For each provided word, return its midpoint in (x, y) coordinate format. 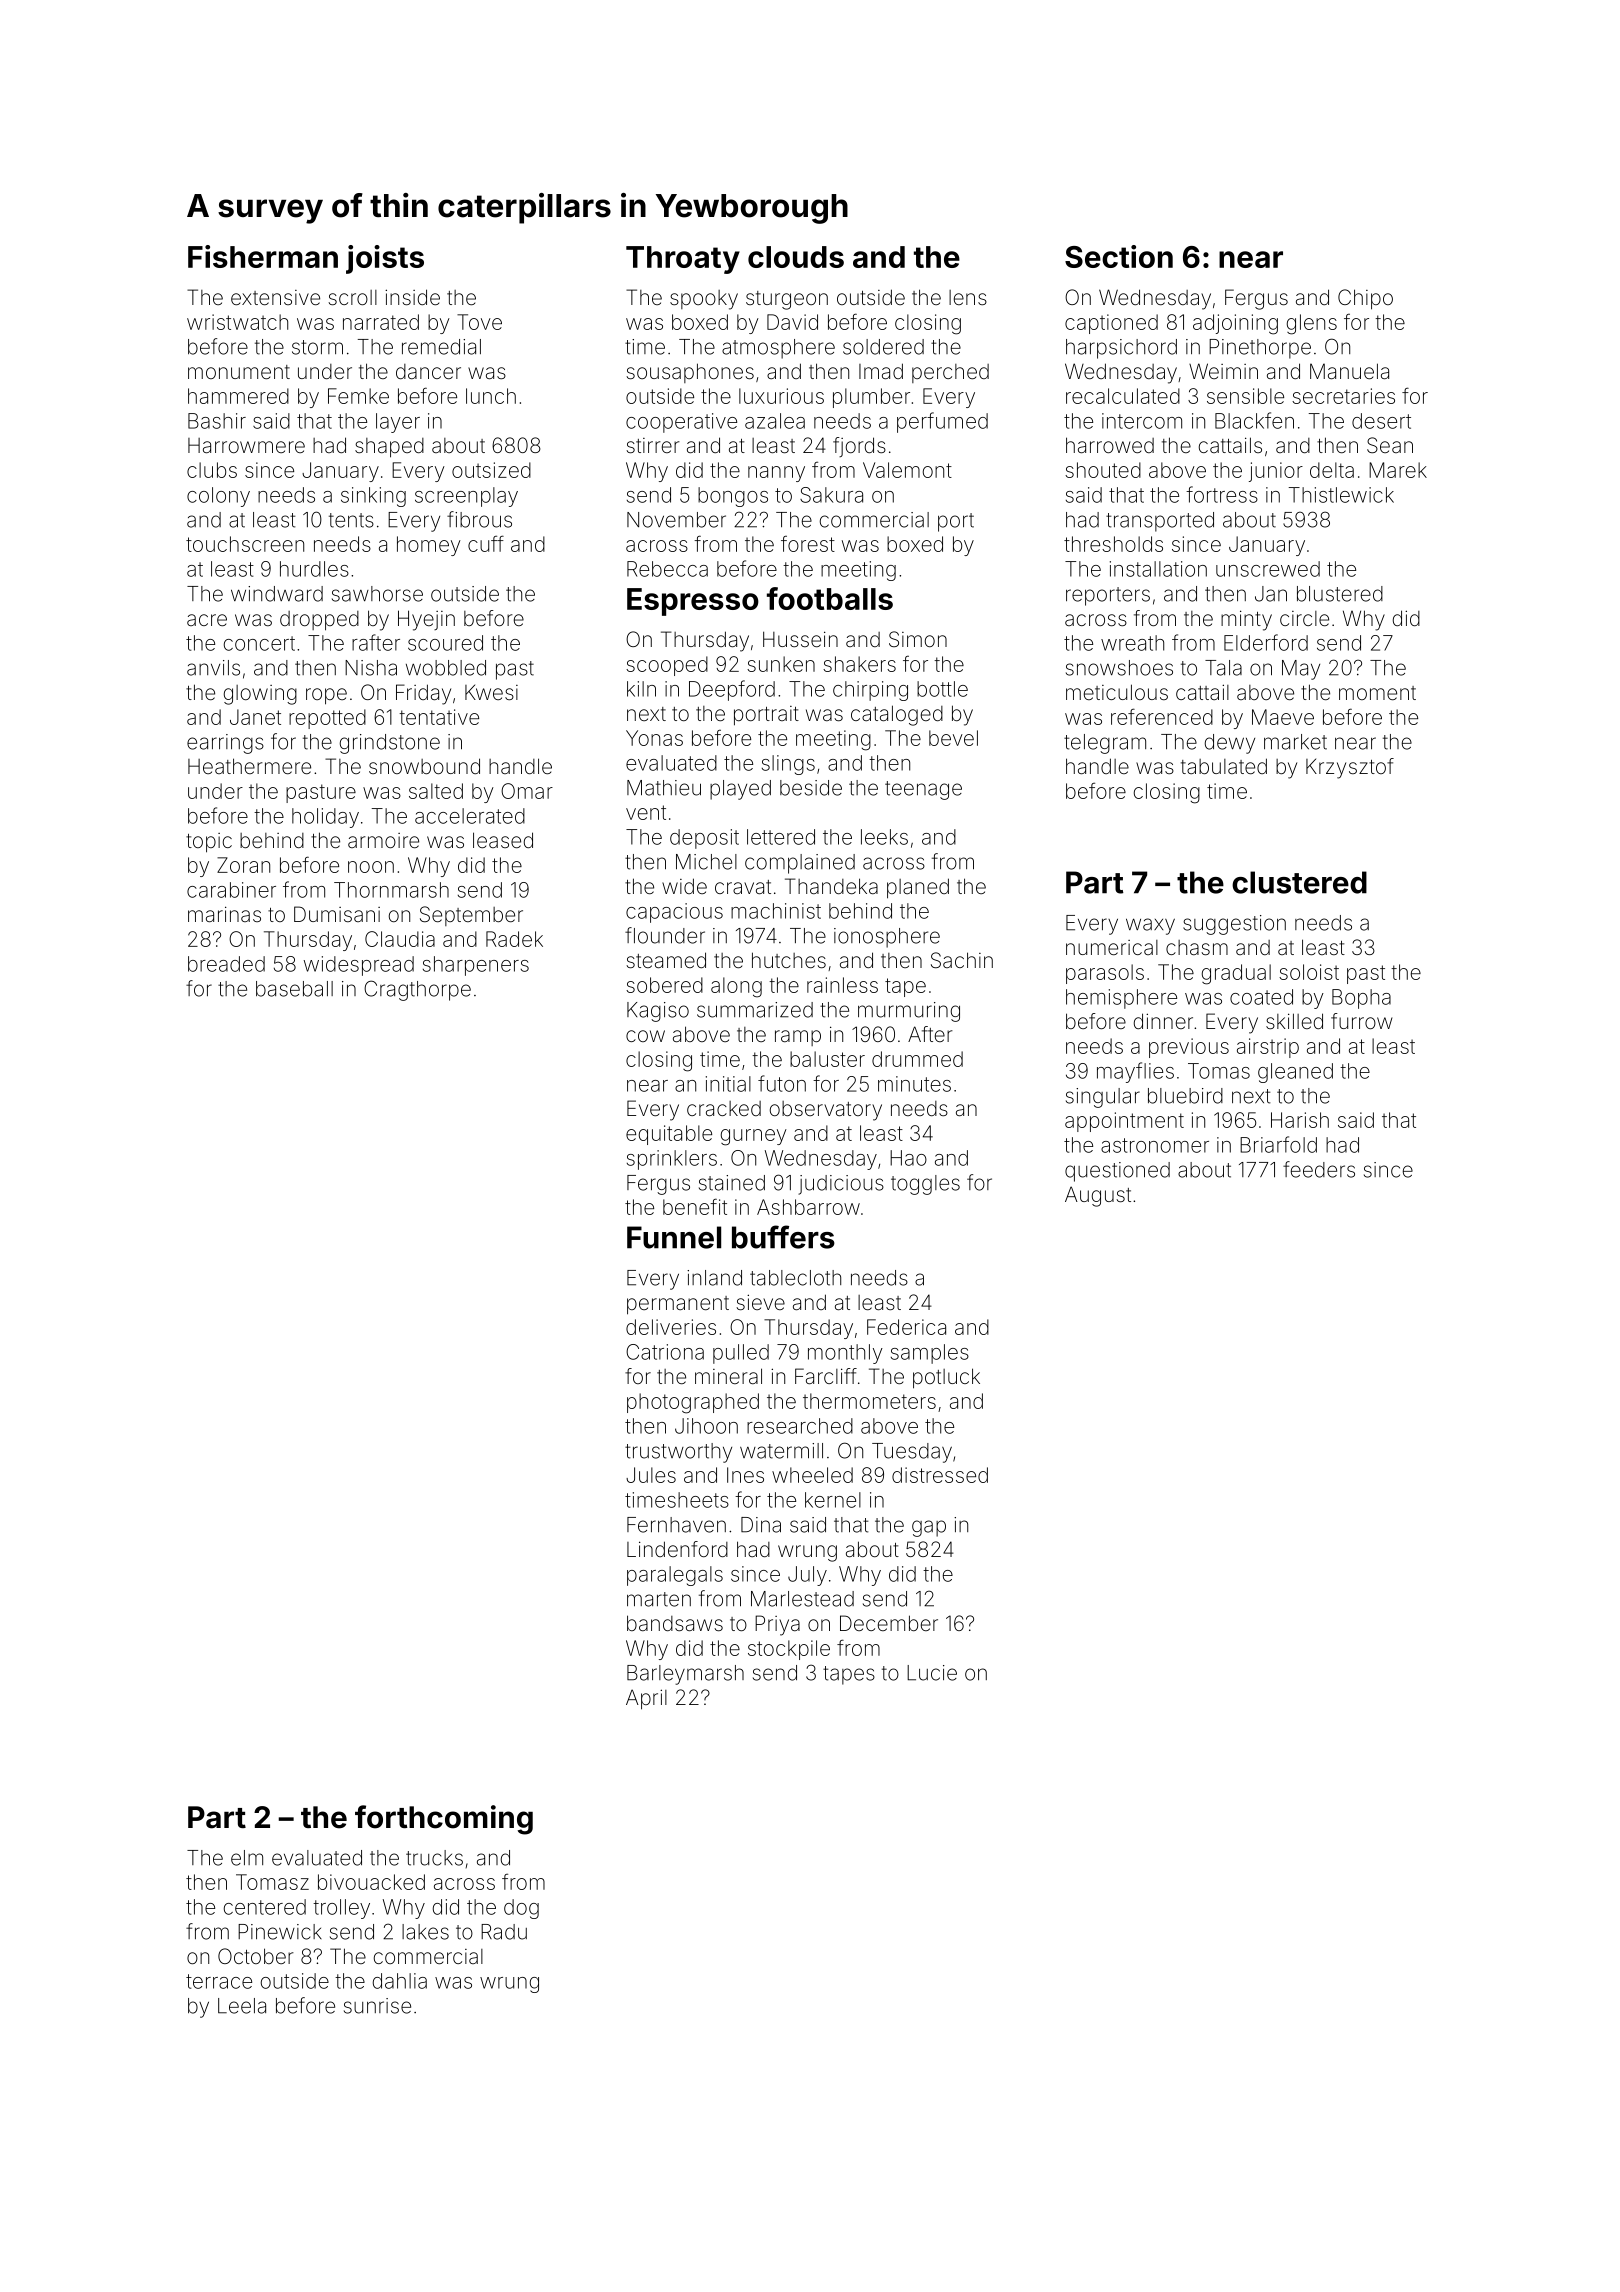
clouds (796, 257)
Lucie (932, 1673)
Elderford (1266, 642)
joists (385, 259)
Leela (242, 2006)
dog (521, 1909)
